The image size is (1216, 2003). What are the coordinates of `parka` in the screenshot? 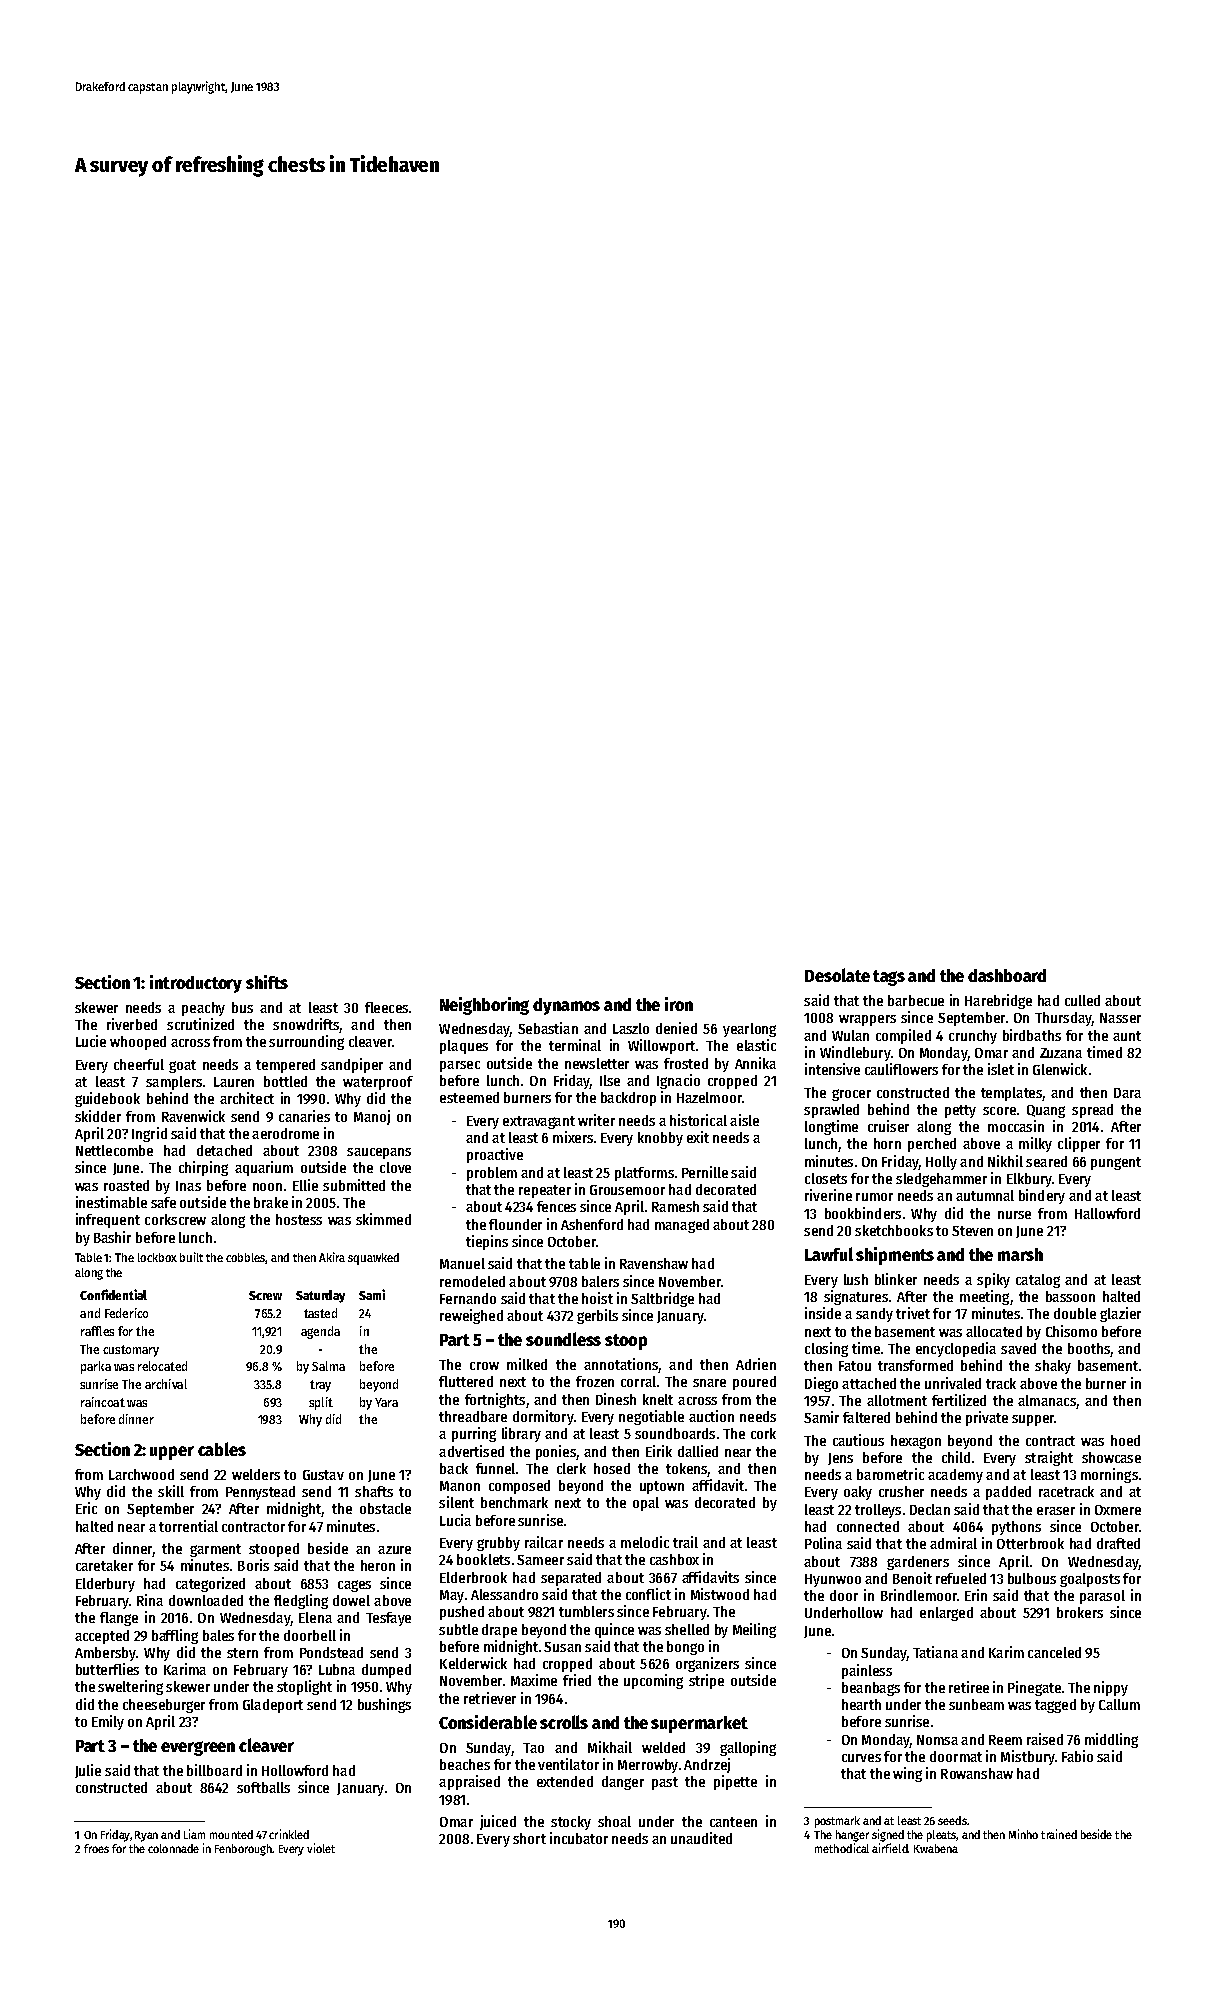 It's located at (96, 1367).
